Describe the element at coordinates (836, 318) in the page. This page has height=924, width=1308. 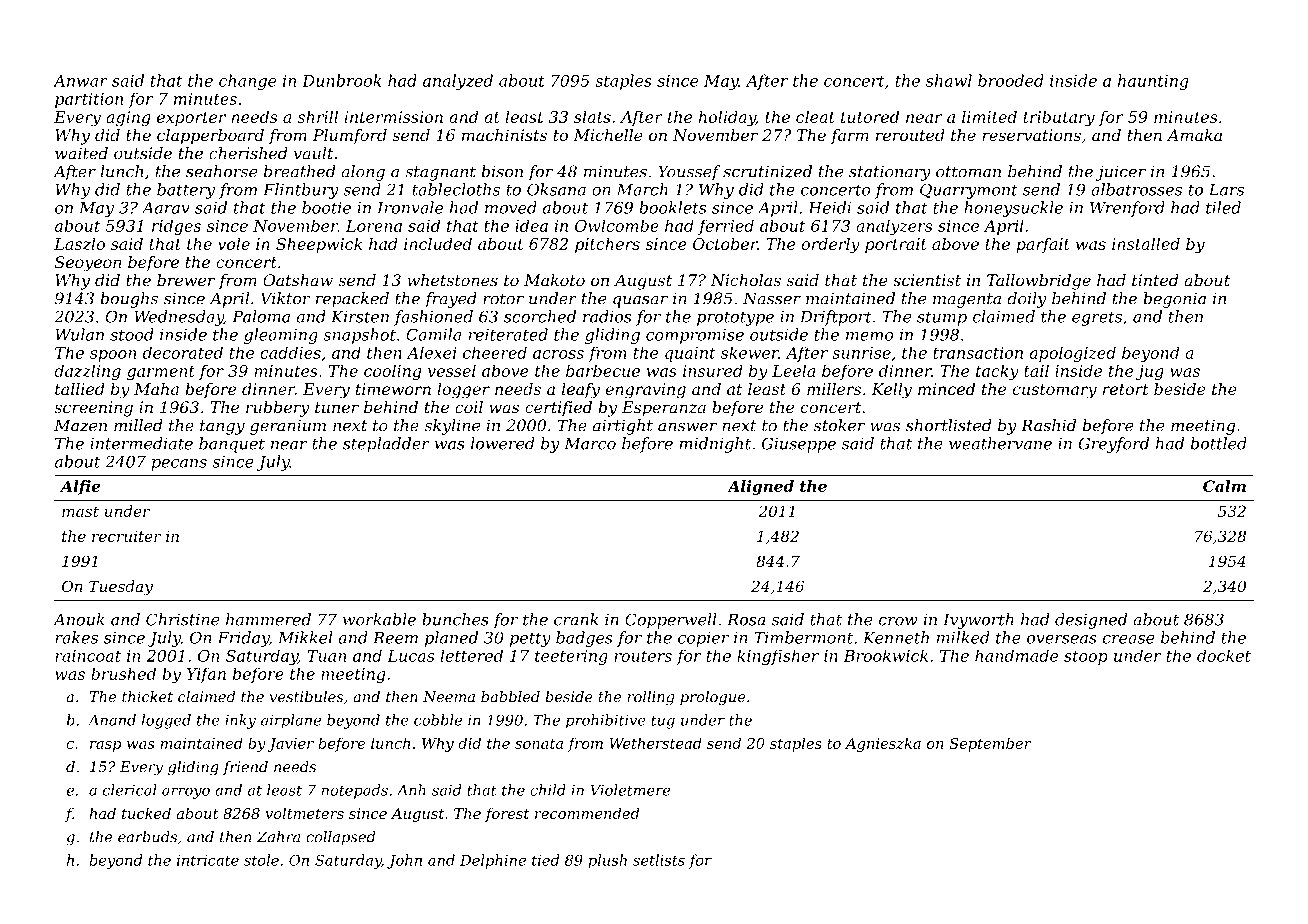
I see `Driftport` at that location.
